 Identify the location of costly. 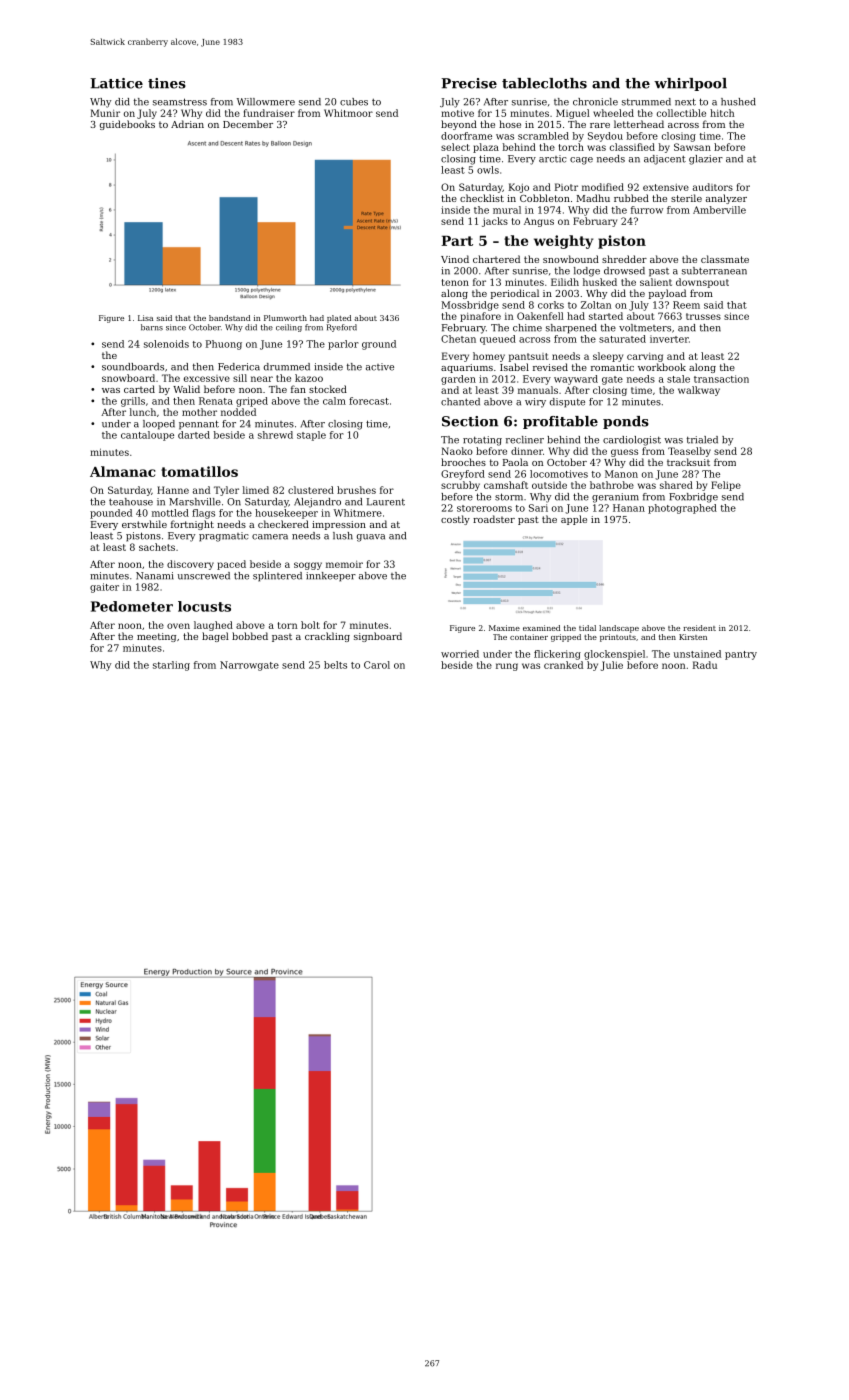
(455, 520).
